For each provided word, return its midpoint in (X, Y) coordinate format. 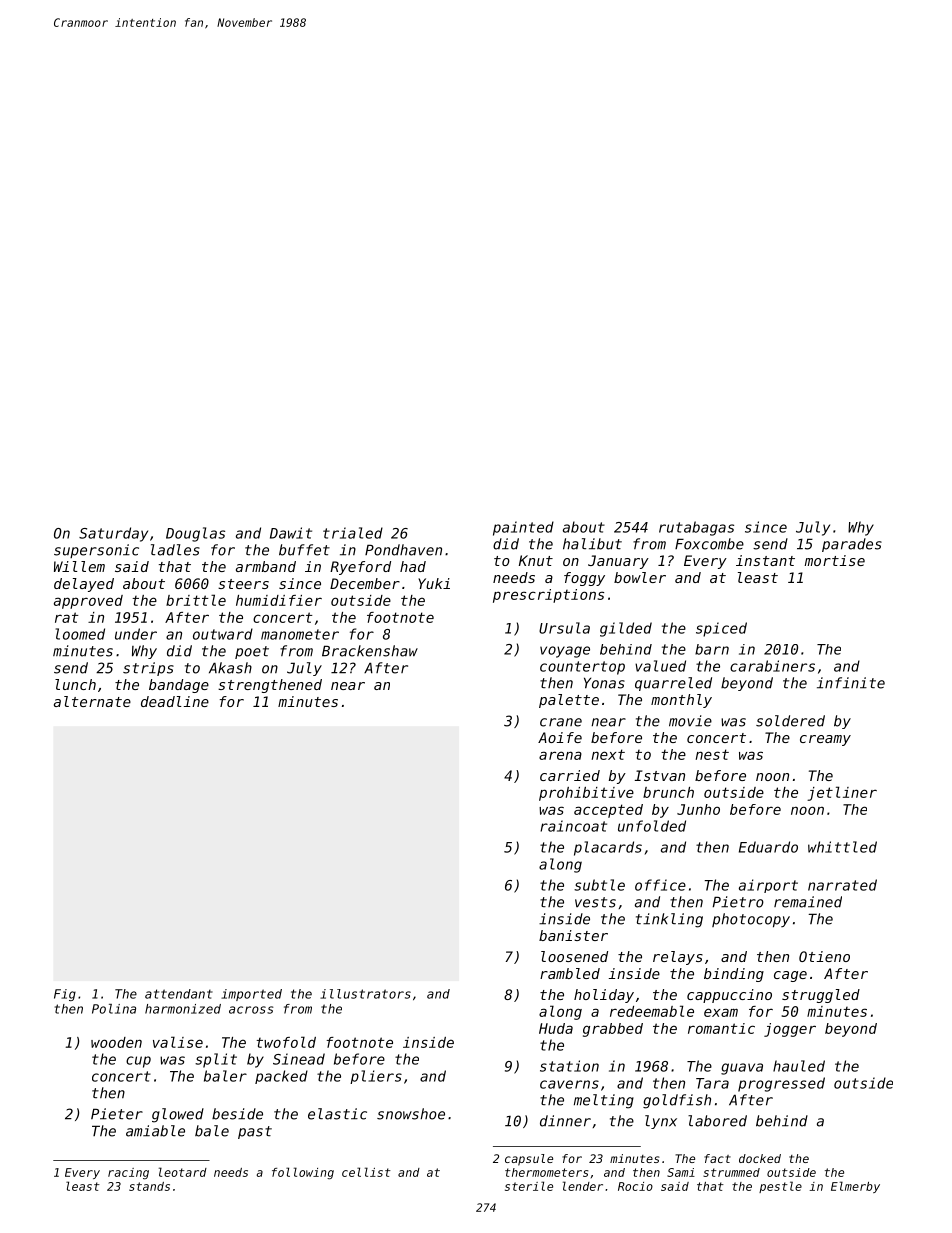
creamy (825, 740)
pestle (780, 1187)
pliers (376, 1077)
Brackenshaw (370, 651)
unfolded (652, 826)
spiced (721, 629)
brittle (196, 600)
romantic (721, 1028)
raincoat (573, 826)
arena (560, 755)
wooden (116, 1042)
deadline (175, 701)
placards (608, 848)
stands (149, 1186)
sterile (529, 1186)
